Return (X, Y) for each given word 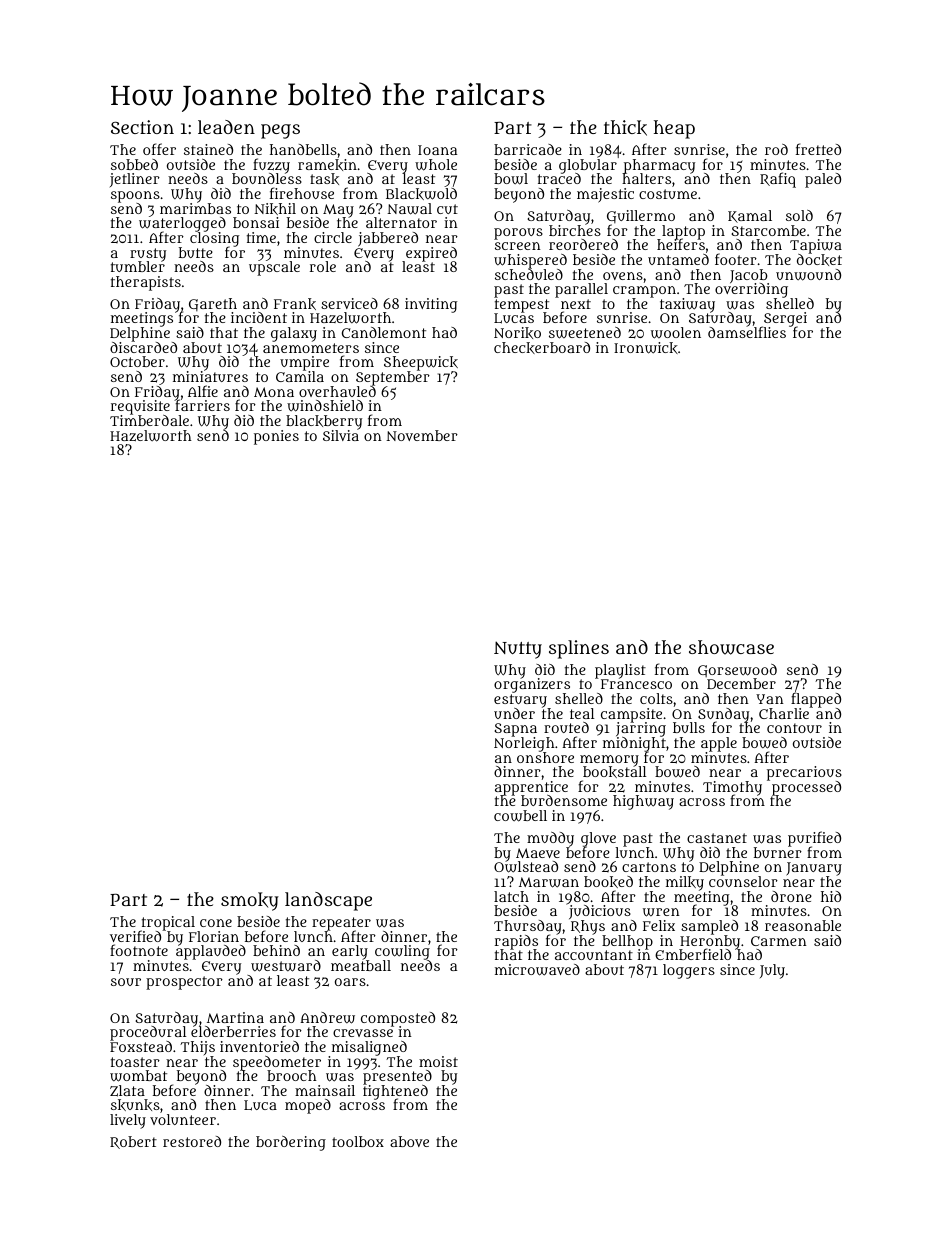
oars (350, 982)
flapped (816, 700)
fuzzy (271, 166)
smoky (250, 901)
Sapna (516, 730)
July (772, 971)
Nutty (518, 650)
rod (776, 149)
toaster (135, 1062)
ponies (276, 437)
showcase (731, 647)
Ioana (437, 150)
